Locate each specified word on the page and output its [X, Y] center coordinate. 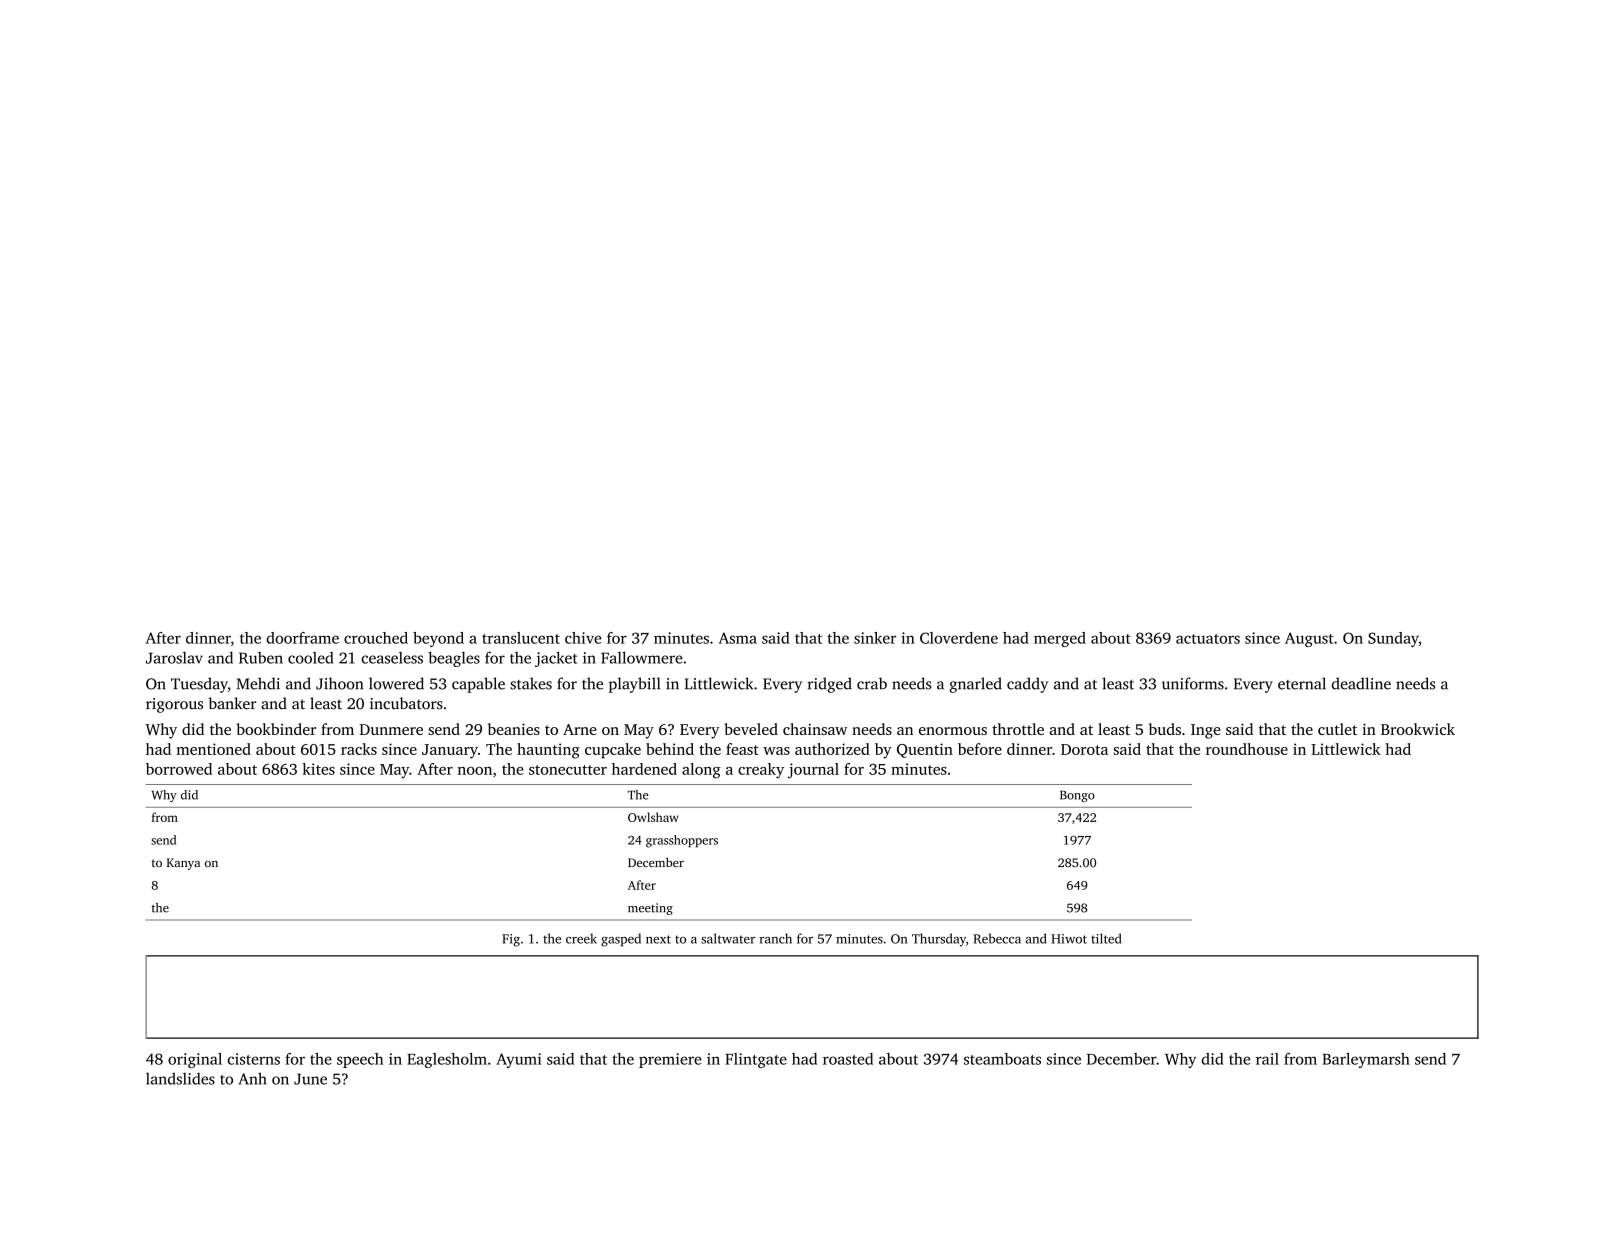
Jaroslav [174, 658]
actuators [1208, 639]
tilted [1106, 938]
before [980, 749]
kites [319, 769]
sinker [875, 638]
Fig [511, 940]
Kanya [183, 864]
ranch [775, 938]
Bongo [1077, 796]
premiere [670, 1060]
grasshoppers [682, 841]
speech [360, 1060]
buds [1165, 729]
